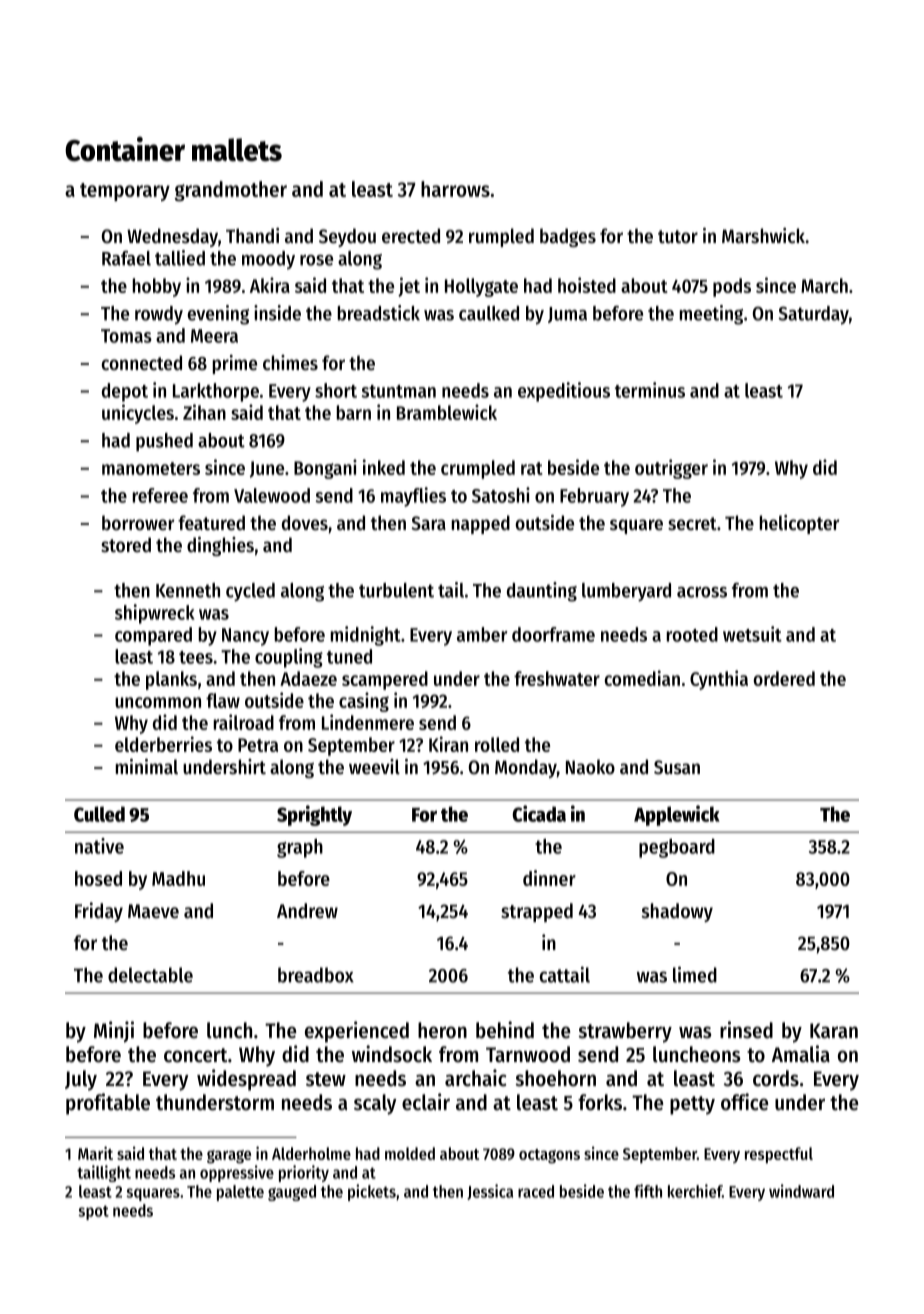  I want to click on Marshwick, so click(763, 236).
